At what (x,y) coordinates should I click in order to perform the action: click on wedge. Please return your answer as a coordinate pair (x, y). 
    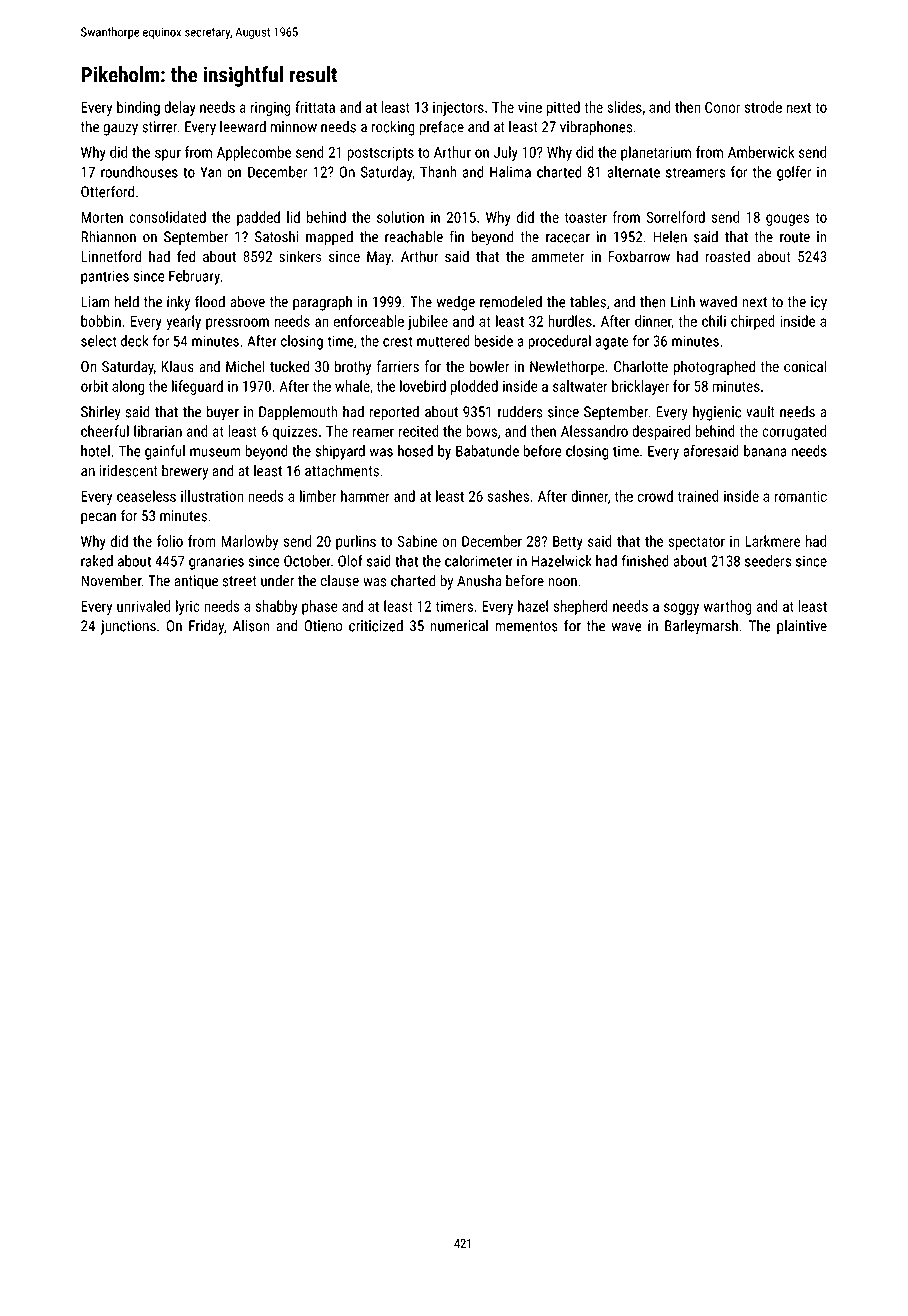
    Looking at the image, I should click on (456, 303).
